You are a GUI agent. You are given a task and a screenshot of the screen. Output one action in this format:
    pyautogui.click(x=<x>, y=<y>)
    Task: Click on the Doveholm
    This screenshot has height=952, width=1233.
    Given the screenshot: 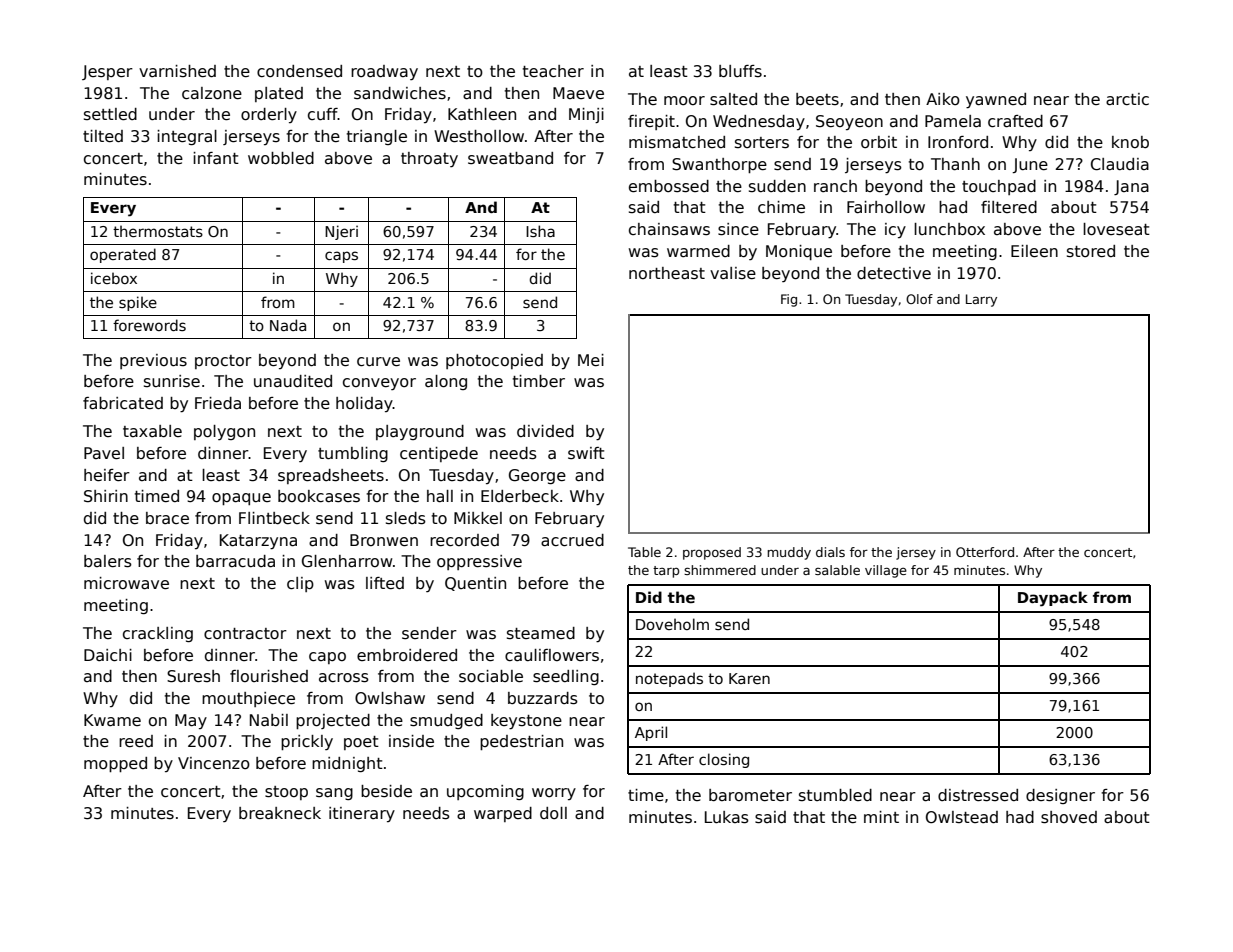 What is the action you would take?
    pyautogui.click(x=672, y=624)
